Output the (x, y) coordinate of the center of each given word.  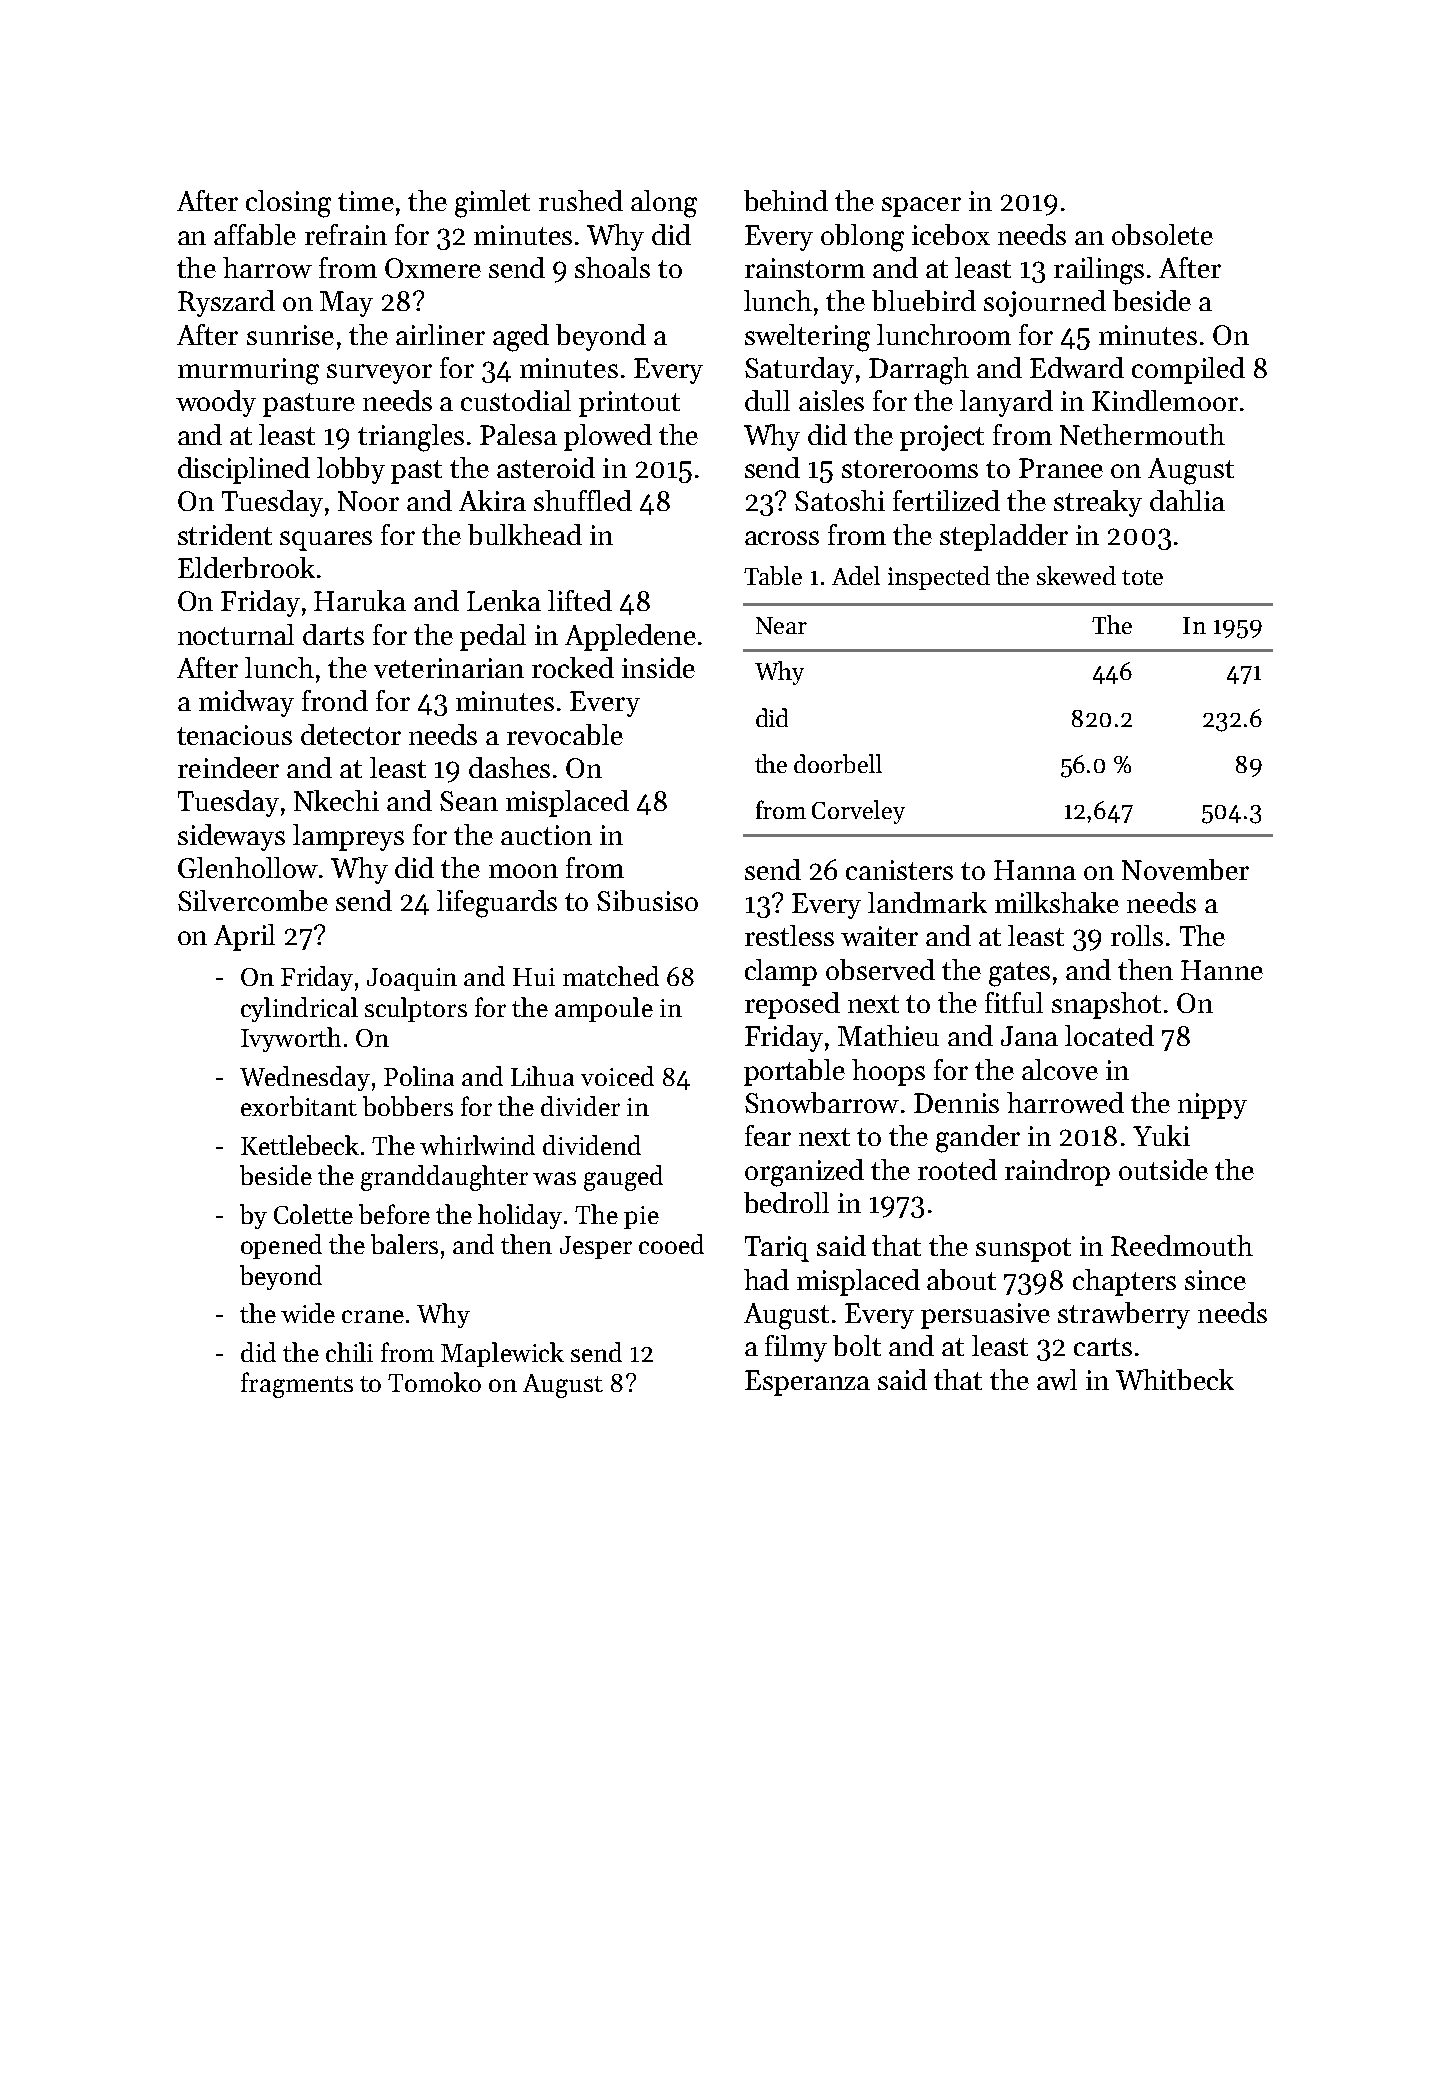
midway (246, 703)
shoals (612, 267)
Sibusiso (647, 900)
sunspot (1023, 1250)
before (394, 1214)
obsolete (1162, 234)
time (366, 201)
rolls (1137, 935)
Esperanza (807, 1383)
